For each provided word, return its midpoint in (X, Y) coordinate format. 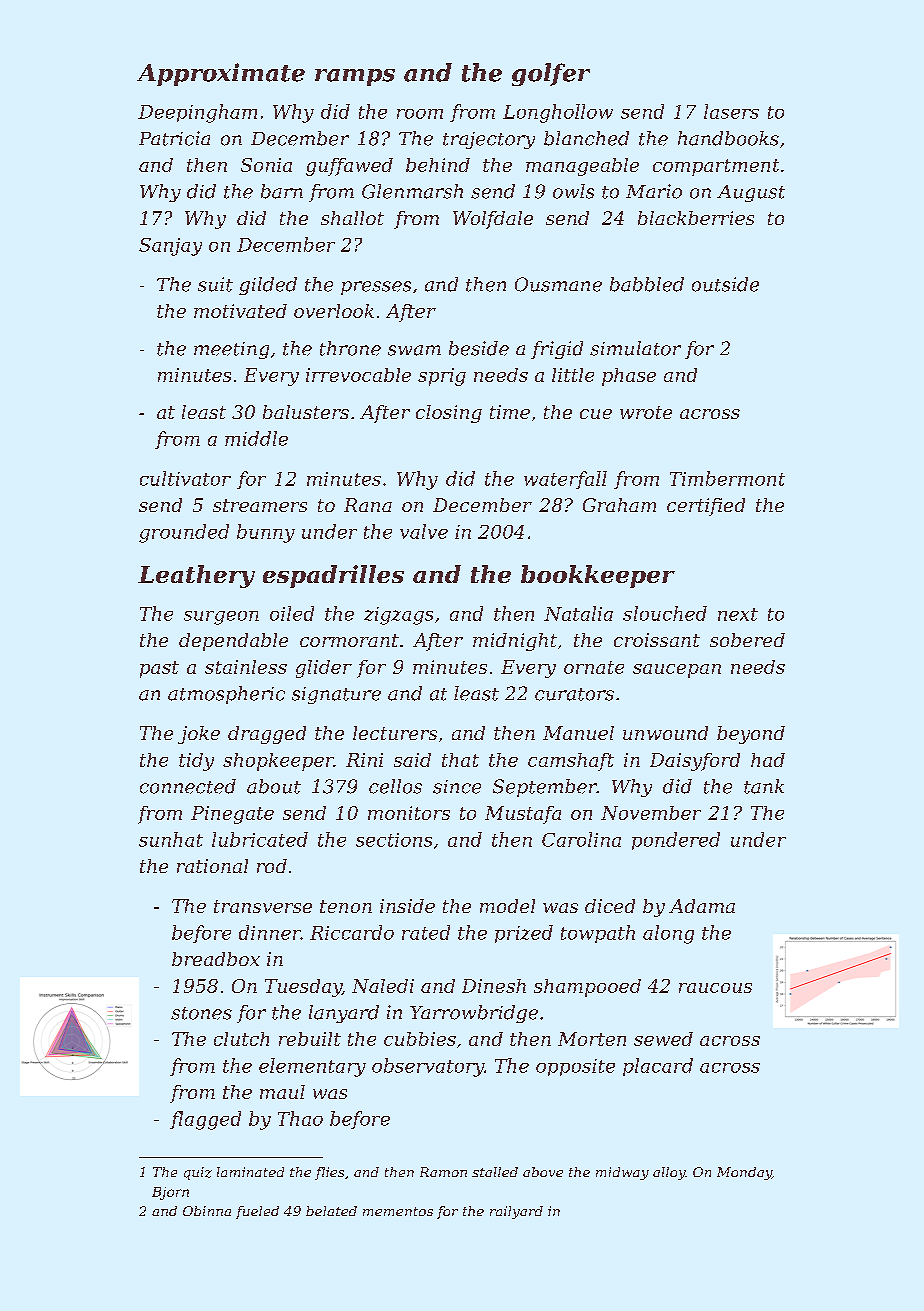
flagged (205, 1120)
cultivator (185, 478)
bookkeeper (598, 576)
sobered (747, 640)
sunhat (171, 839)
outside (725, 284)
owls (573, 191)
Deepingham (197, 113)
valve (424, 531)
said (412, 760)
